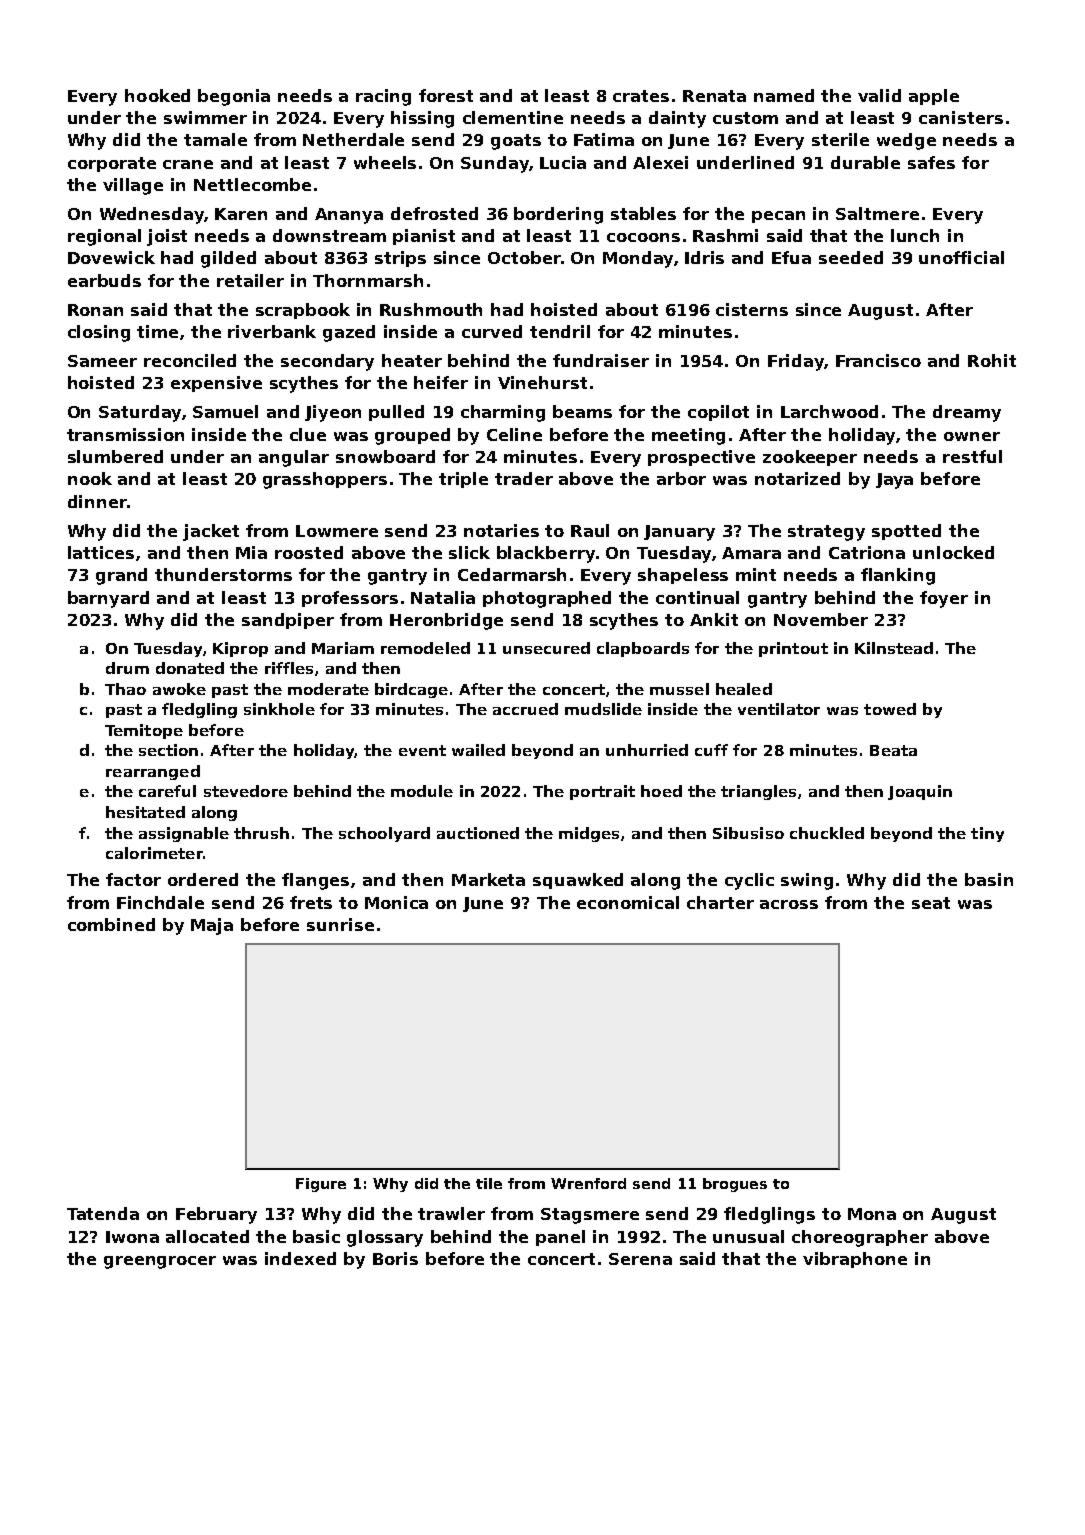  I want to click on mudslide, so click(603, 709).
